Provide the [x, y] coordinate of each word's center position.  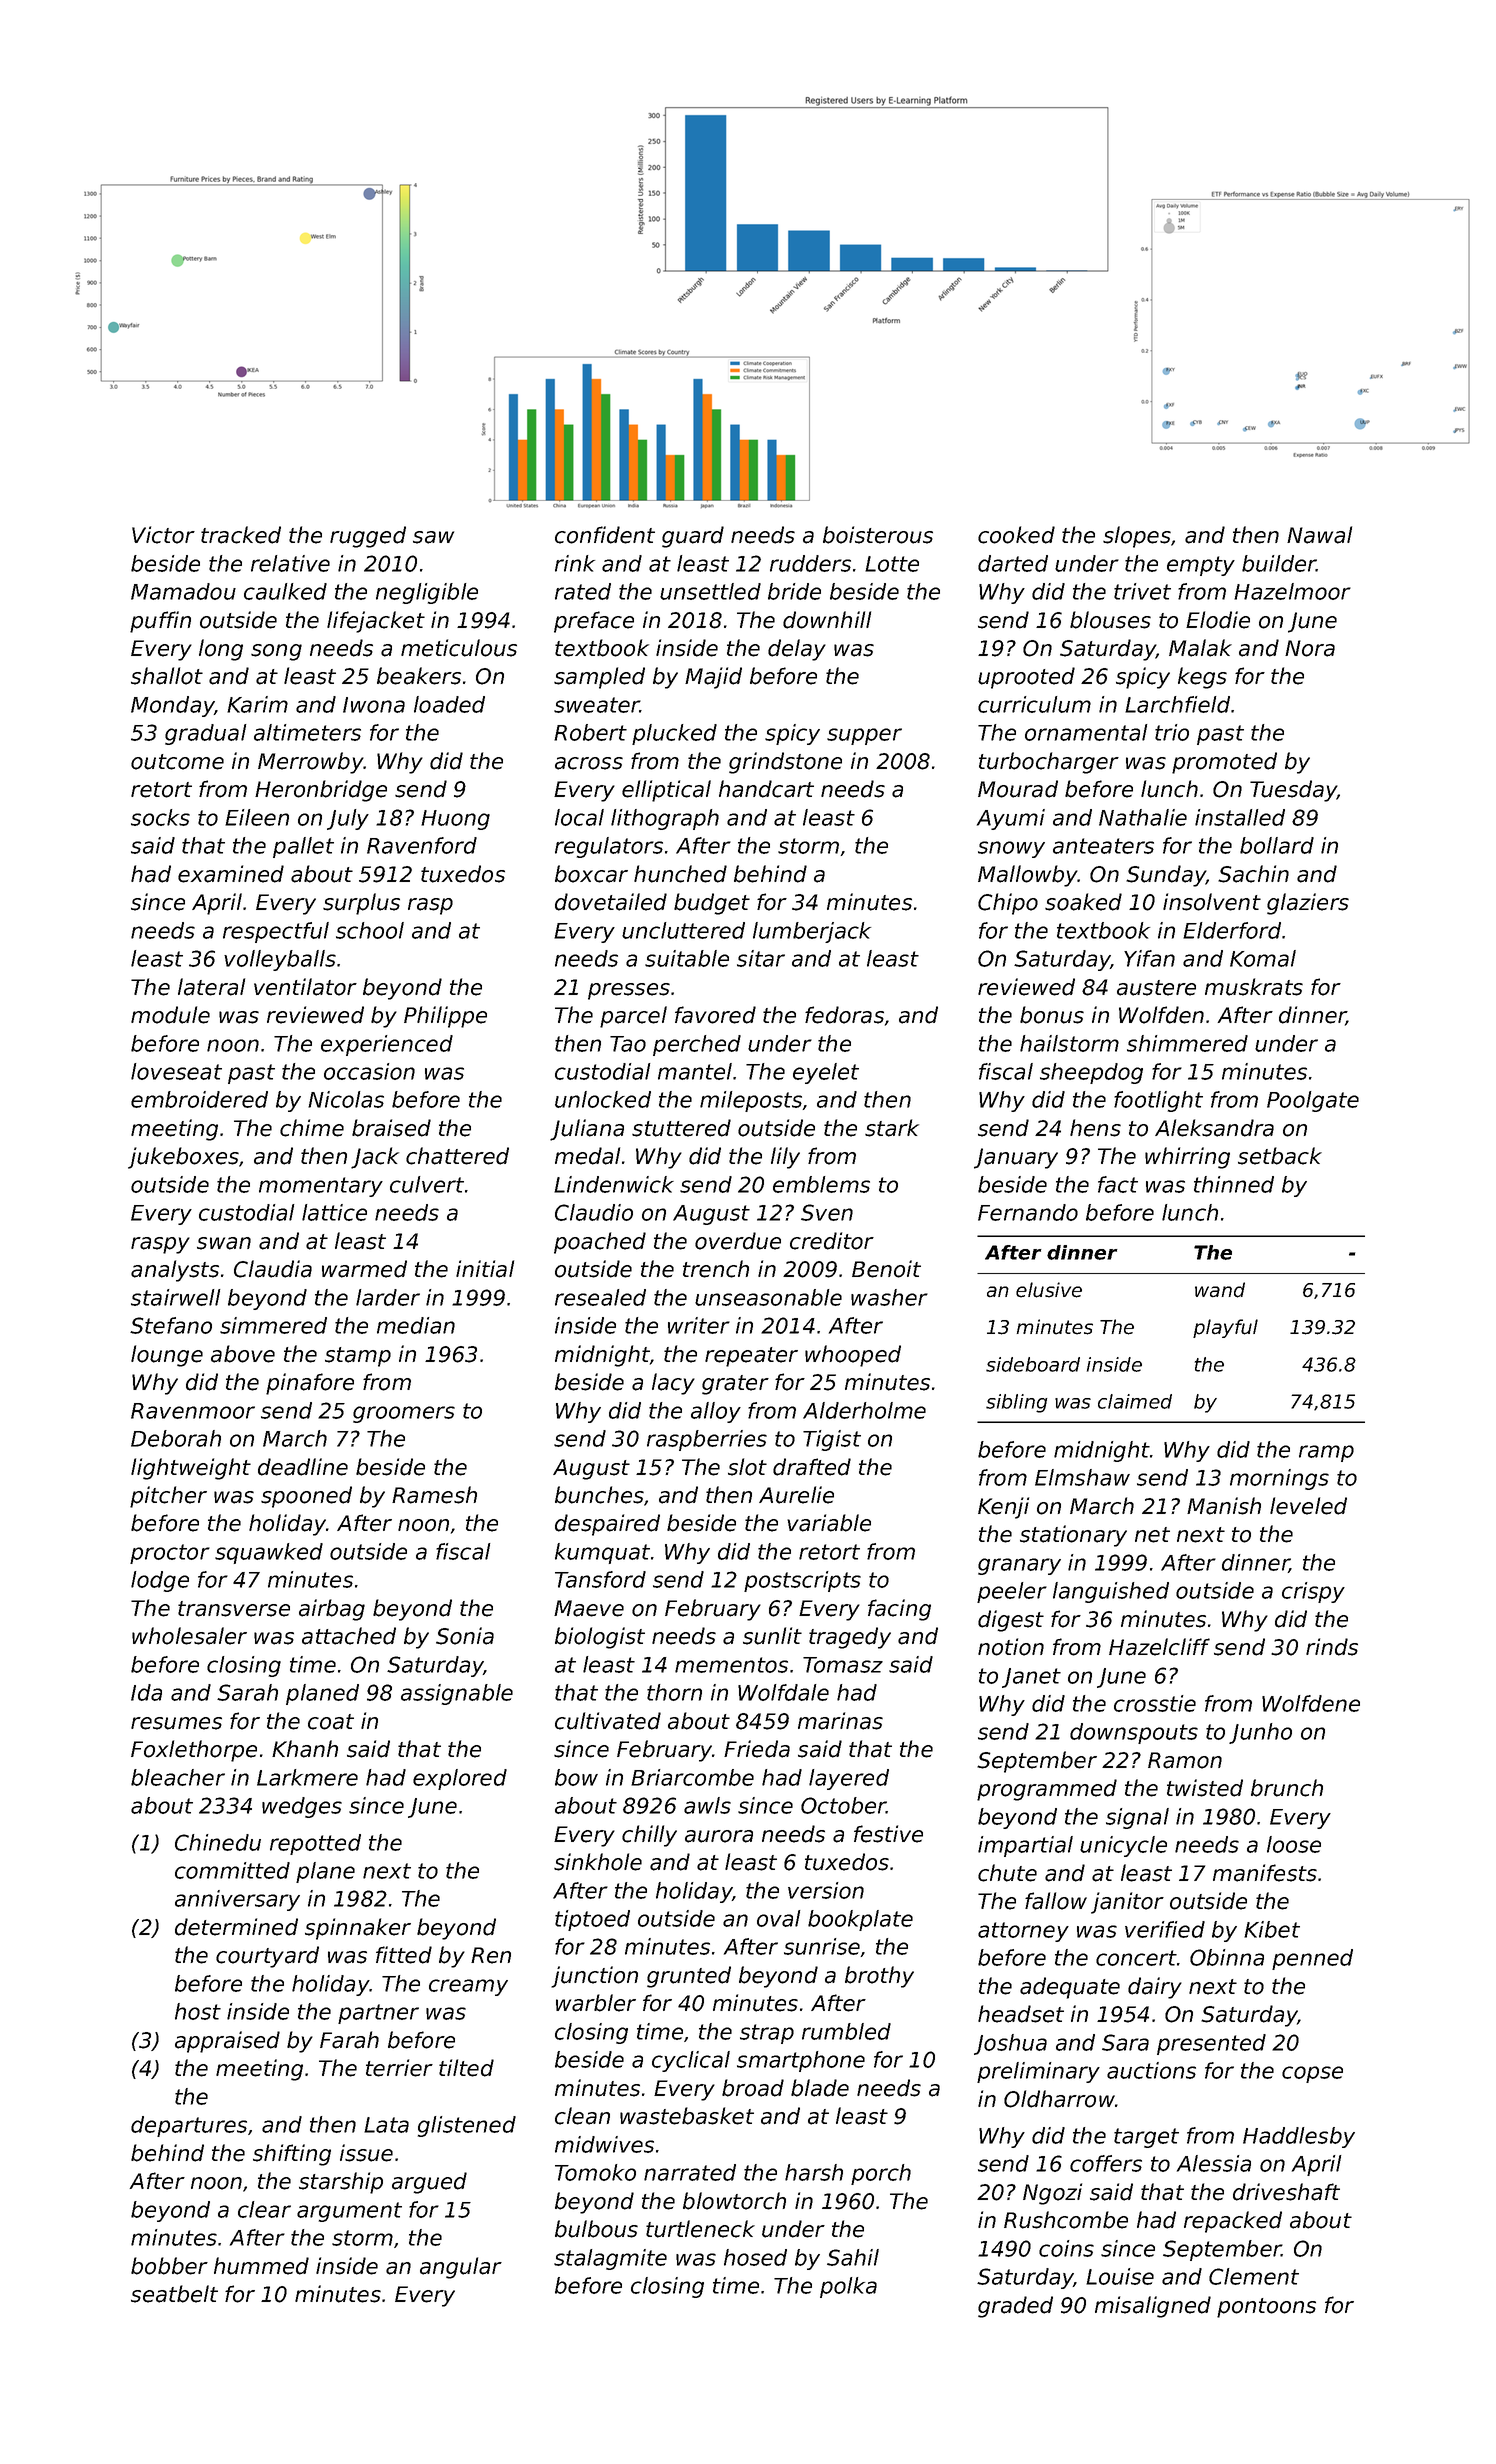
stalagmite [610, 2259]
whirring [1187, 1158]
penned [1312, 1959]
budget [712, 904]
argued [429, 2183]
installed [1240, 817]
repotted [315, 1844]
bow [576, 1777]
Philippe [445, 1017]
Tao [628, 1044]
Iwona [374, 705]
